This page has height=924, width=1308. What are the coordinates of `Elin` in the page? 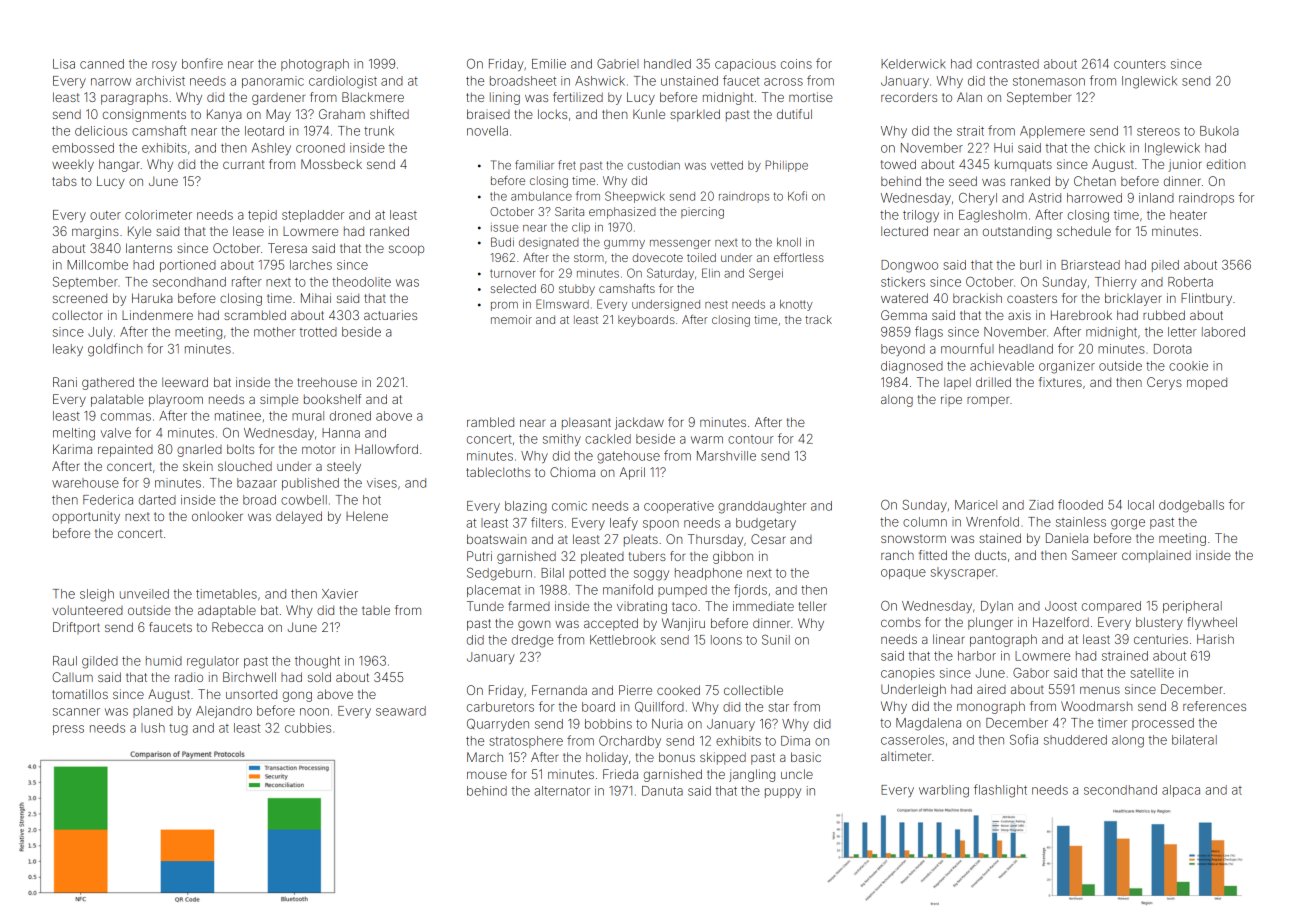 It's located at (711, 273).
